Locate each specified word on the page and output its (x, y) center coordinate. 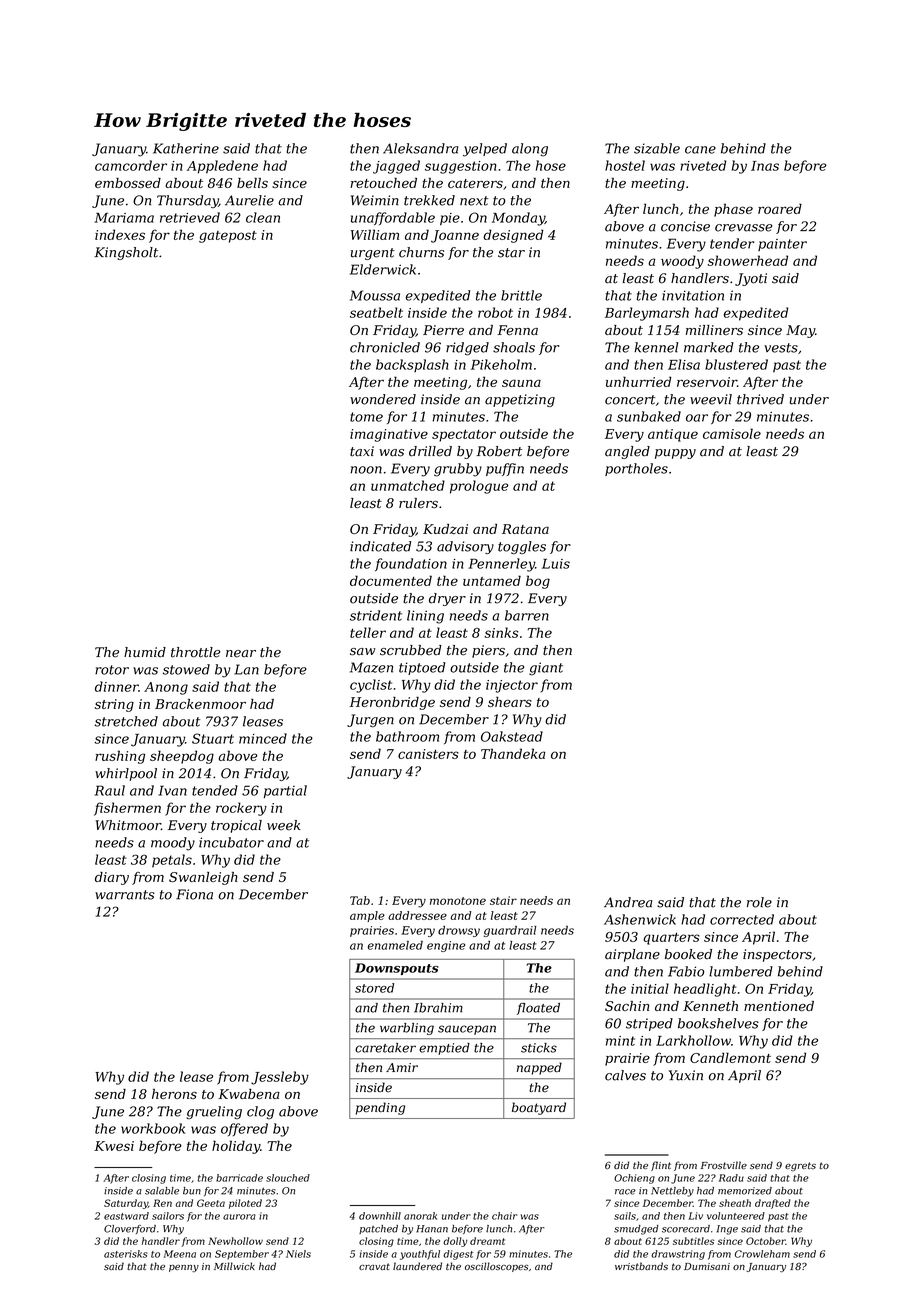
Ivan (172, 790)
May (800, 331)
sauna (521, 383)
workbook (153, 1128)
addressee (417, 915)
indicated (380, 546)
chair (504, 1216)
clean (263, 217)
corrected (742, 919)
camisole (732, 433)
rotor (112, 670)
